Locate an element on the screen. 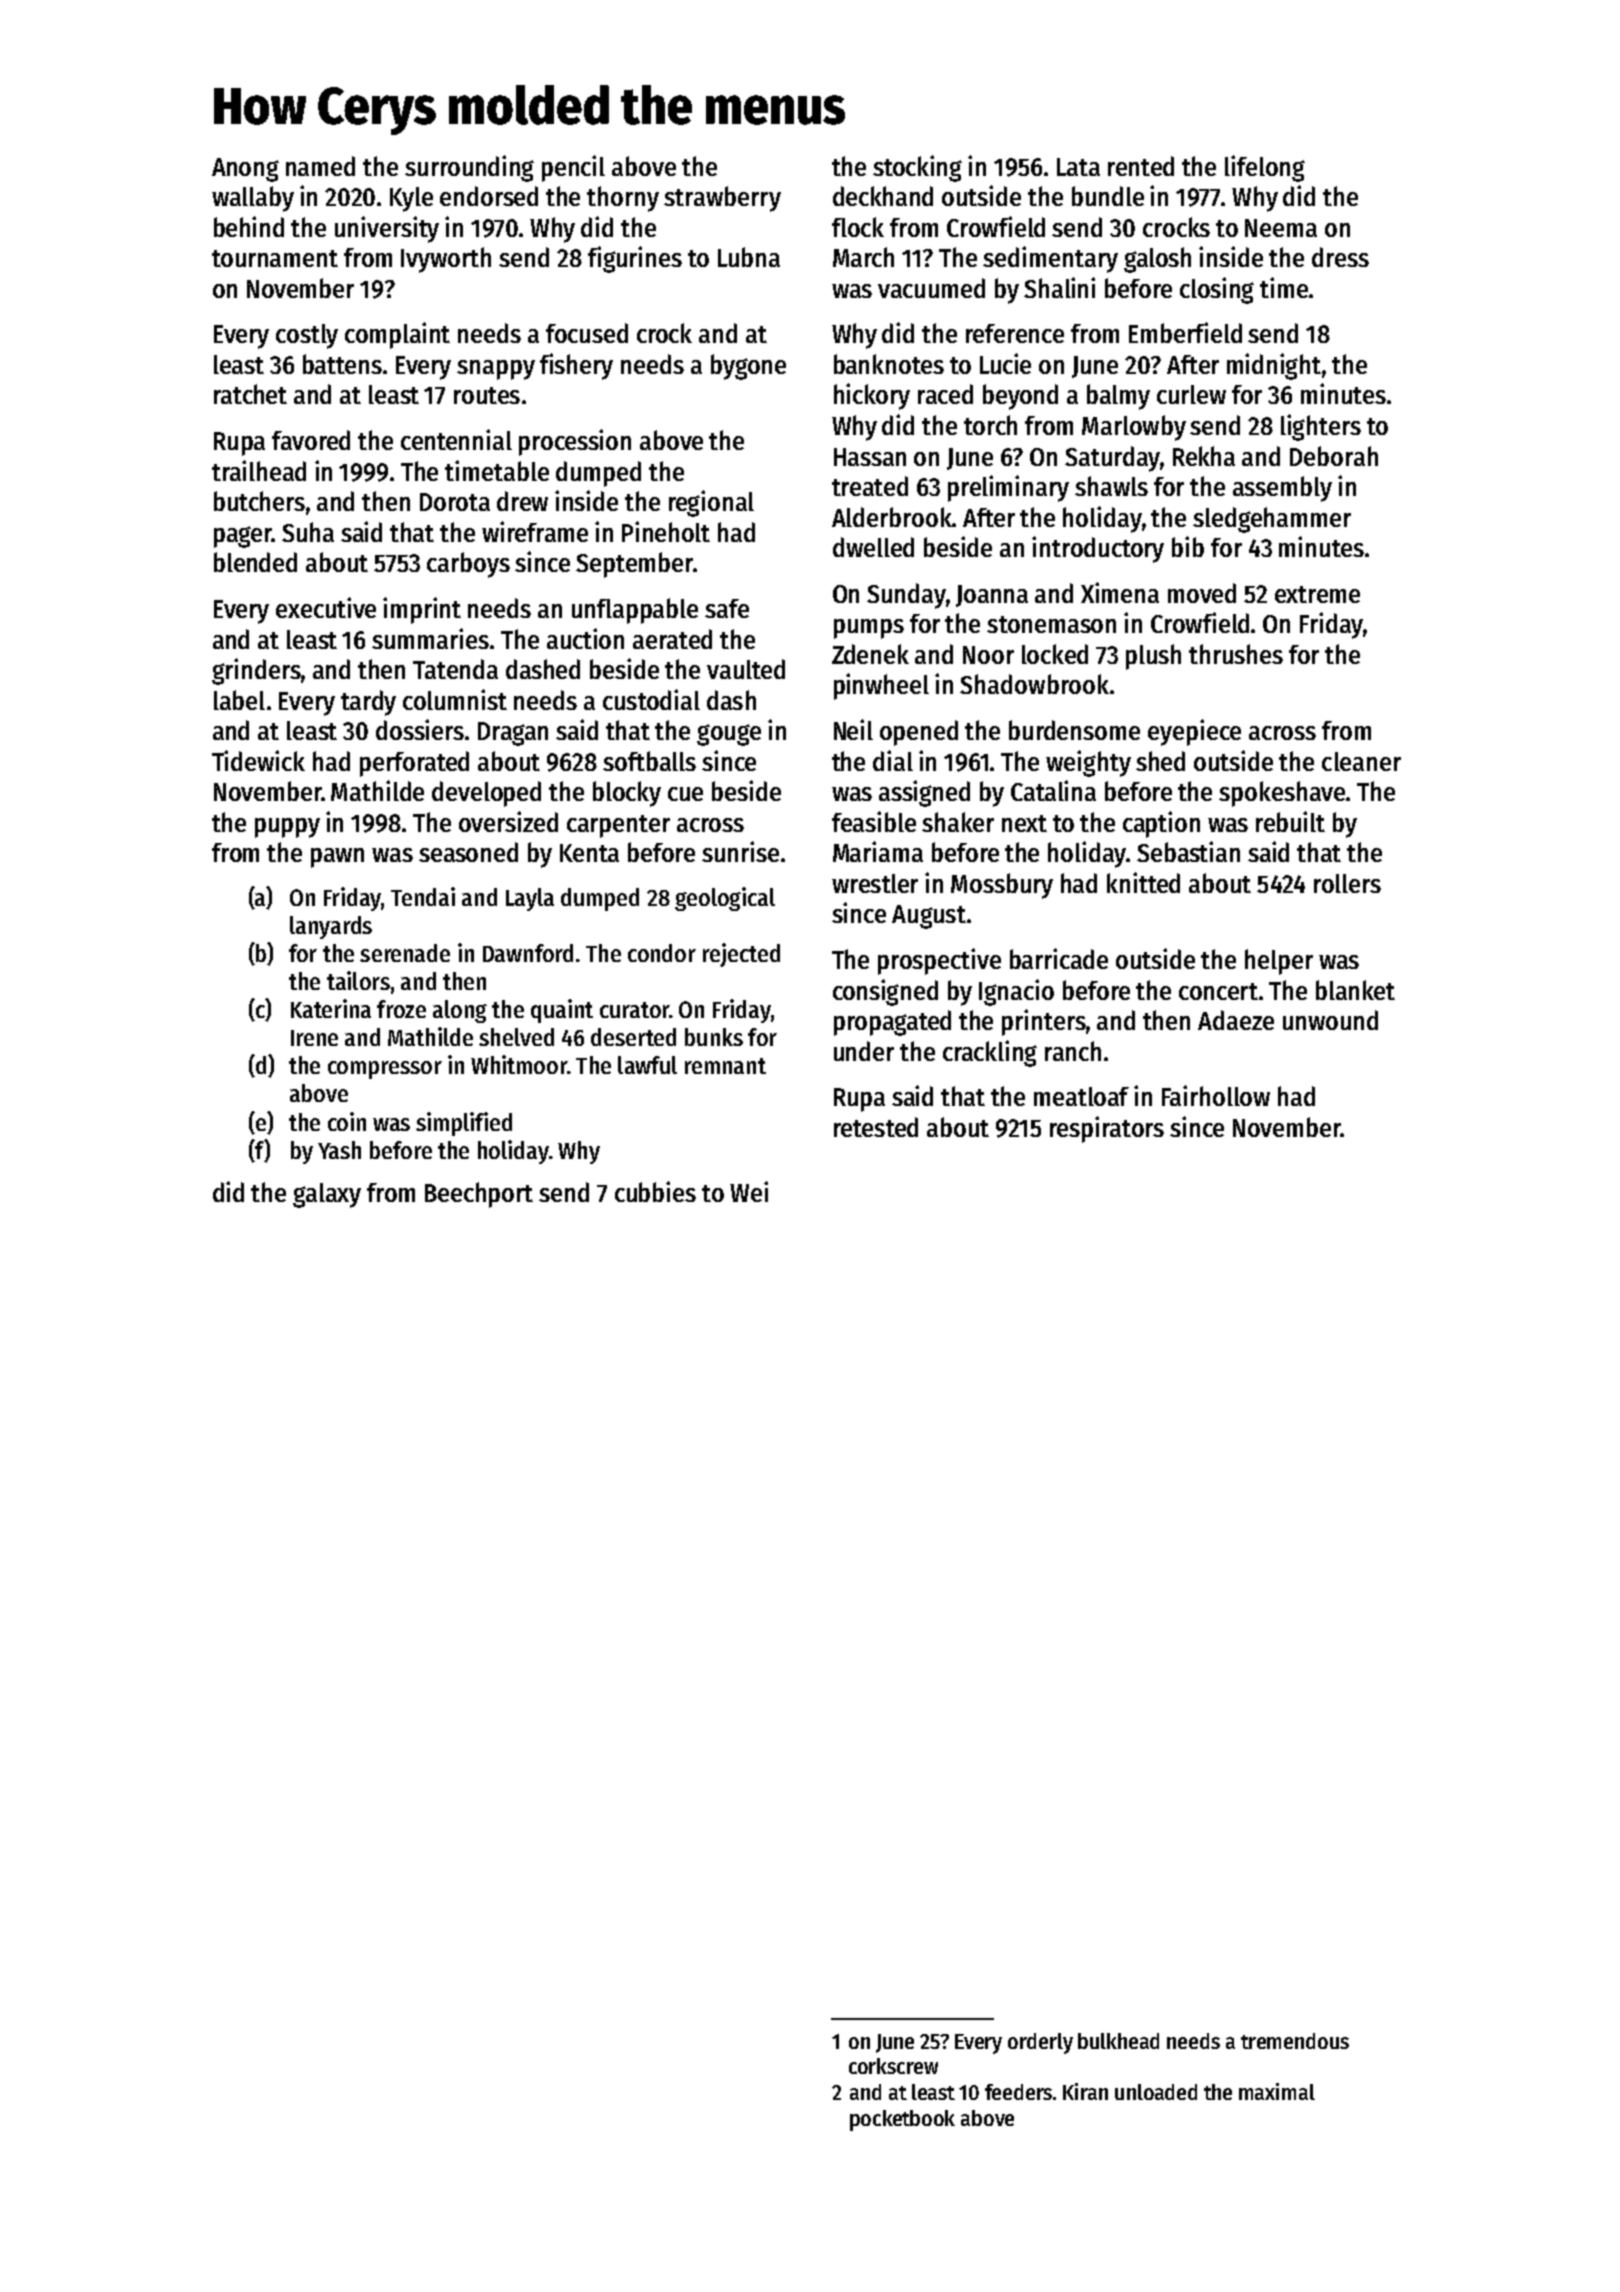 This screenshot has width=1620, height=2292. galaxy is located at coordinates (327, 1195).
